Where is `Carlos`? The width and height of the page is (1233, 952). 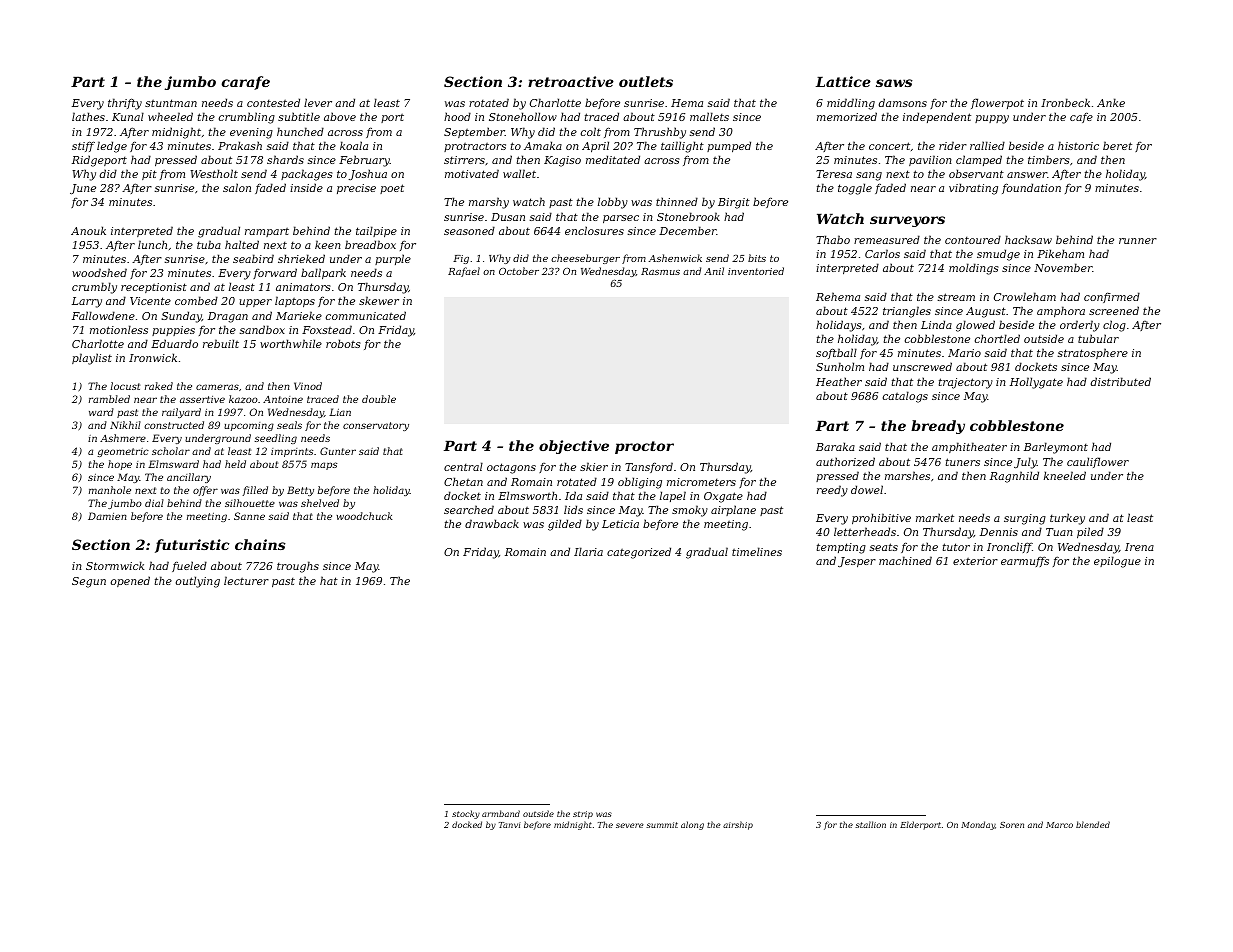
Carlos is located at coordinates (882, 253).
